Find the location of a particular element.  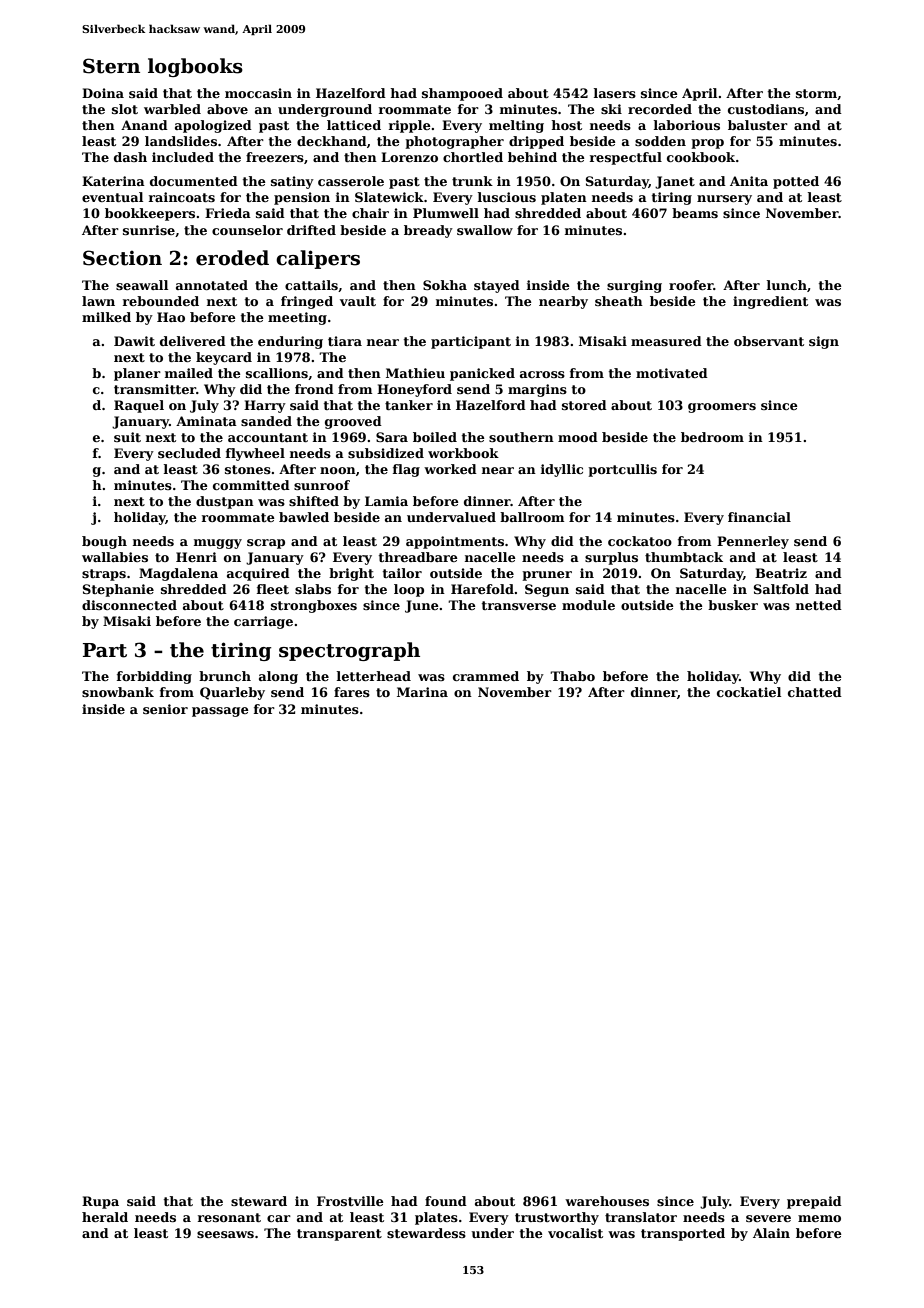

logbooks is located at coordinates (195, 67).
